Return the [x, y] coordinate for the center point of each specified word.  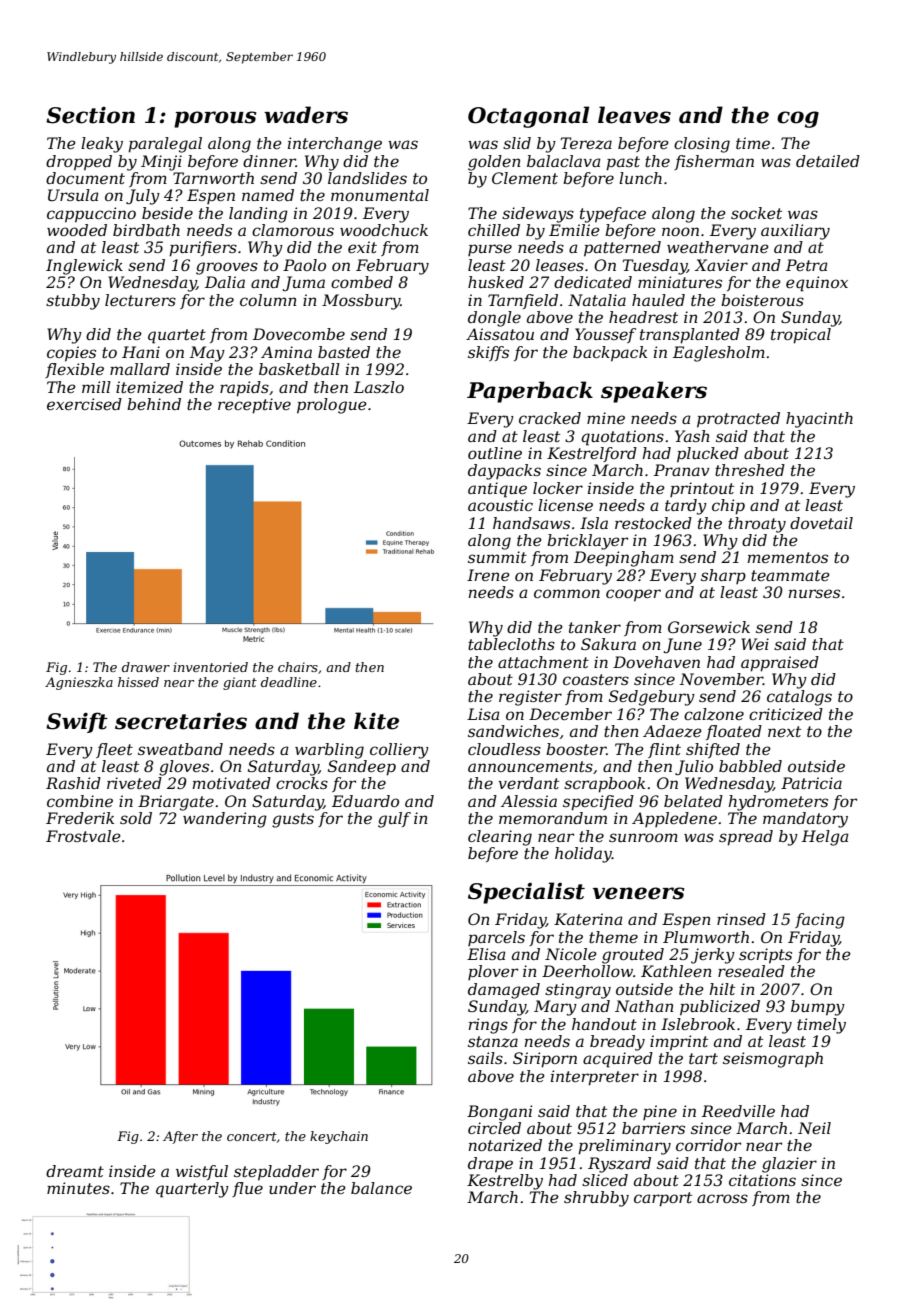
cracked [550, 418]
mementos [788, 557]
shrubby [596, 1199]
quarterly [192, 1190]
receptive [254, 406]
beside [167, 213]
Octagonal [528, 117]
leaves [634, 115]
